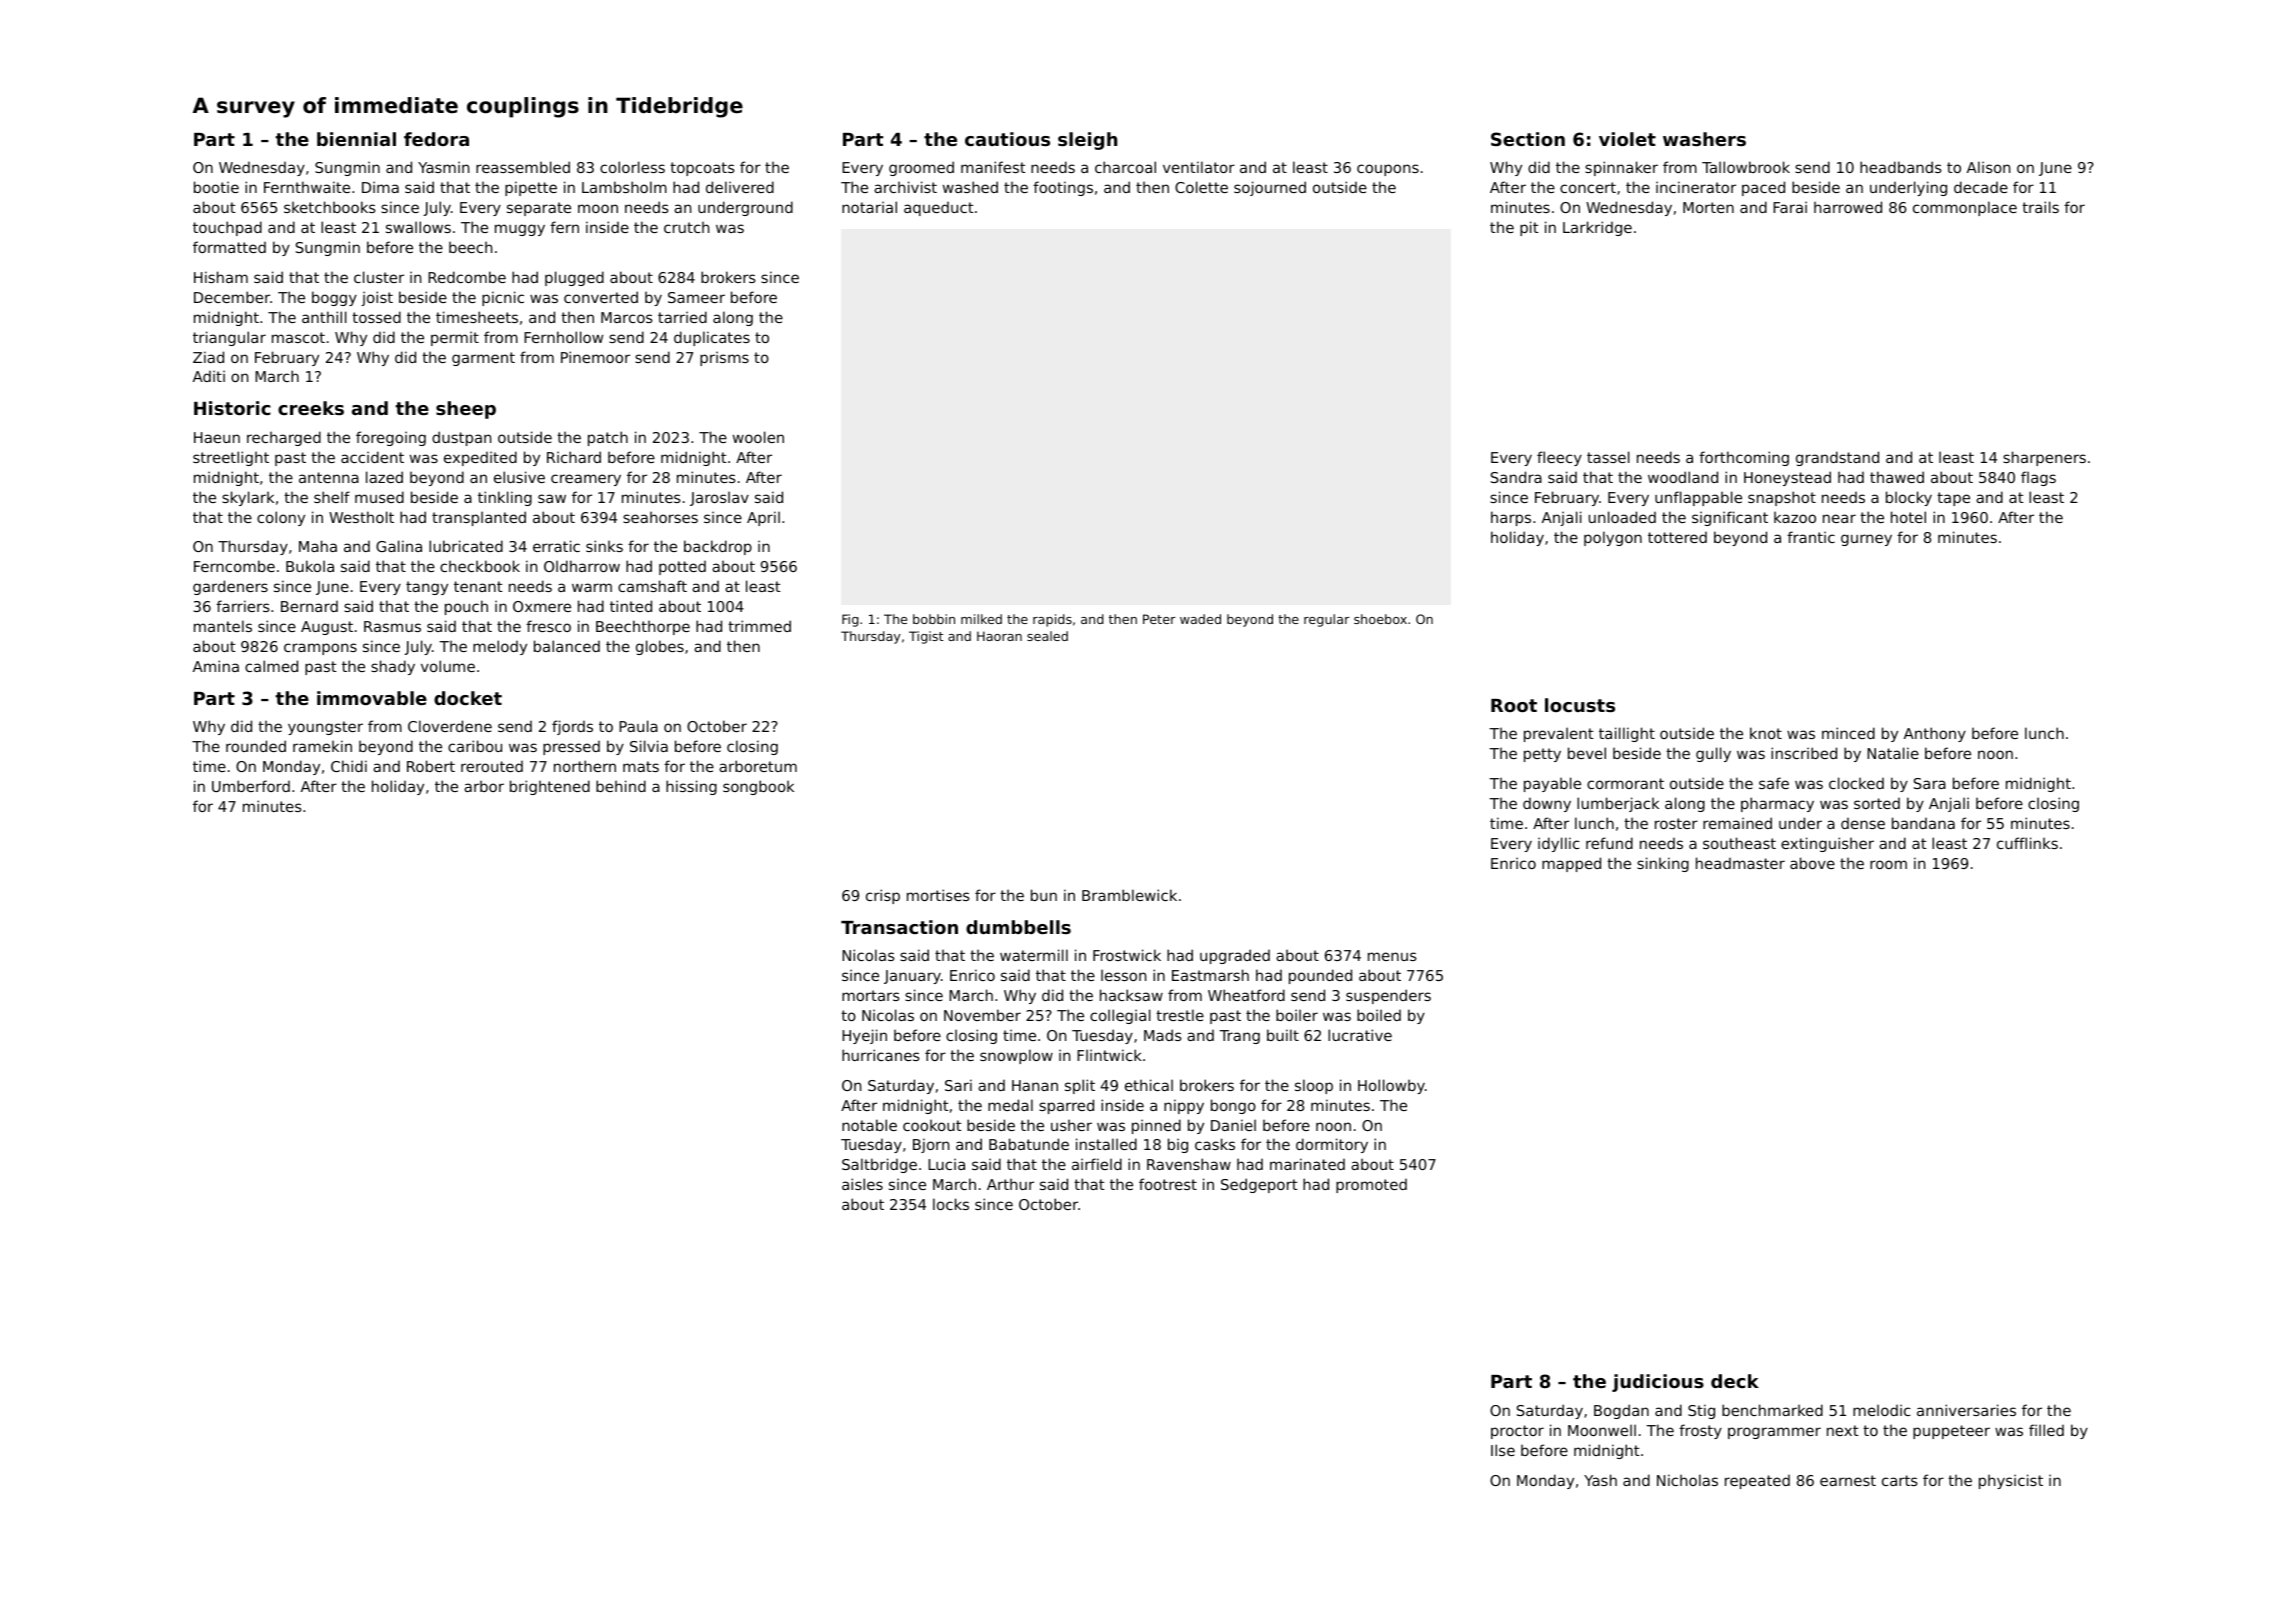 Image resolution: width=2292 pixels, height=1620 pixels. Describe the element at coordinates (1580, 705) in the screenshot. I see `locusts` at that location.
